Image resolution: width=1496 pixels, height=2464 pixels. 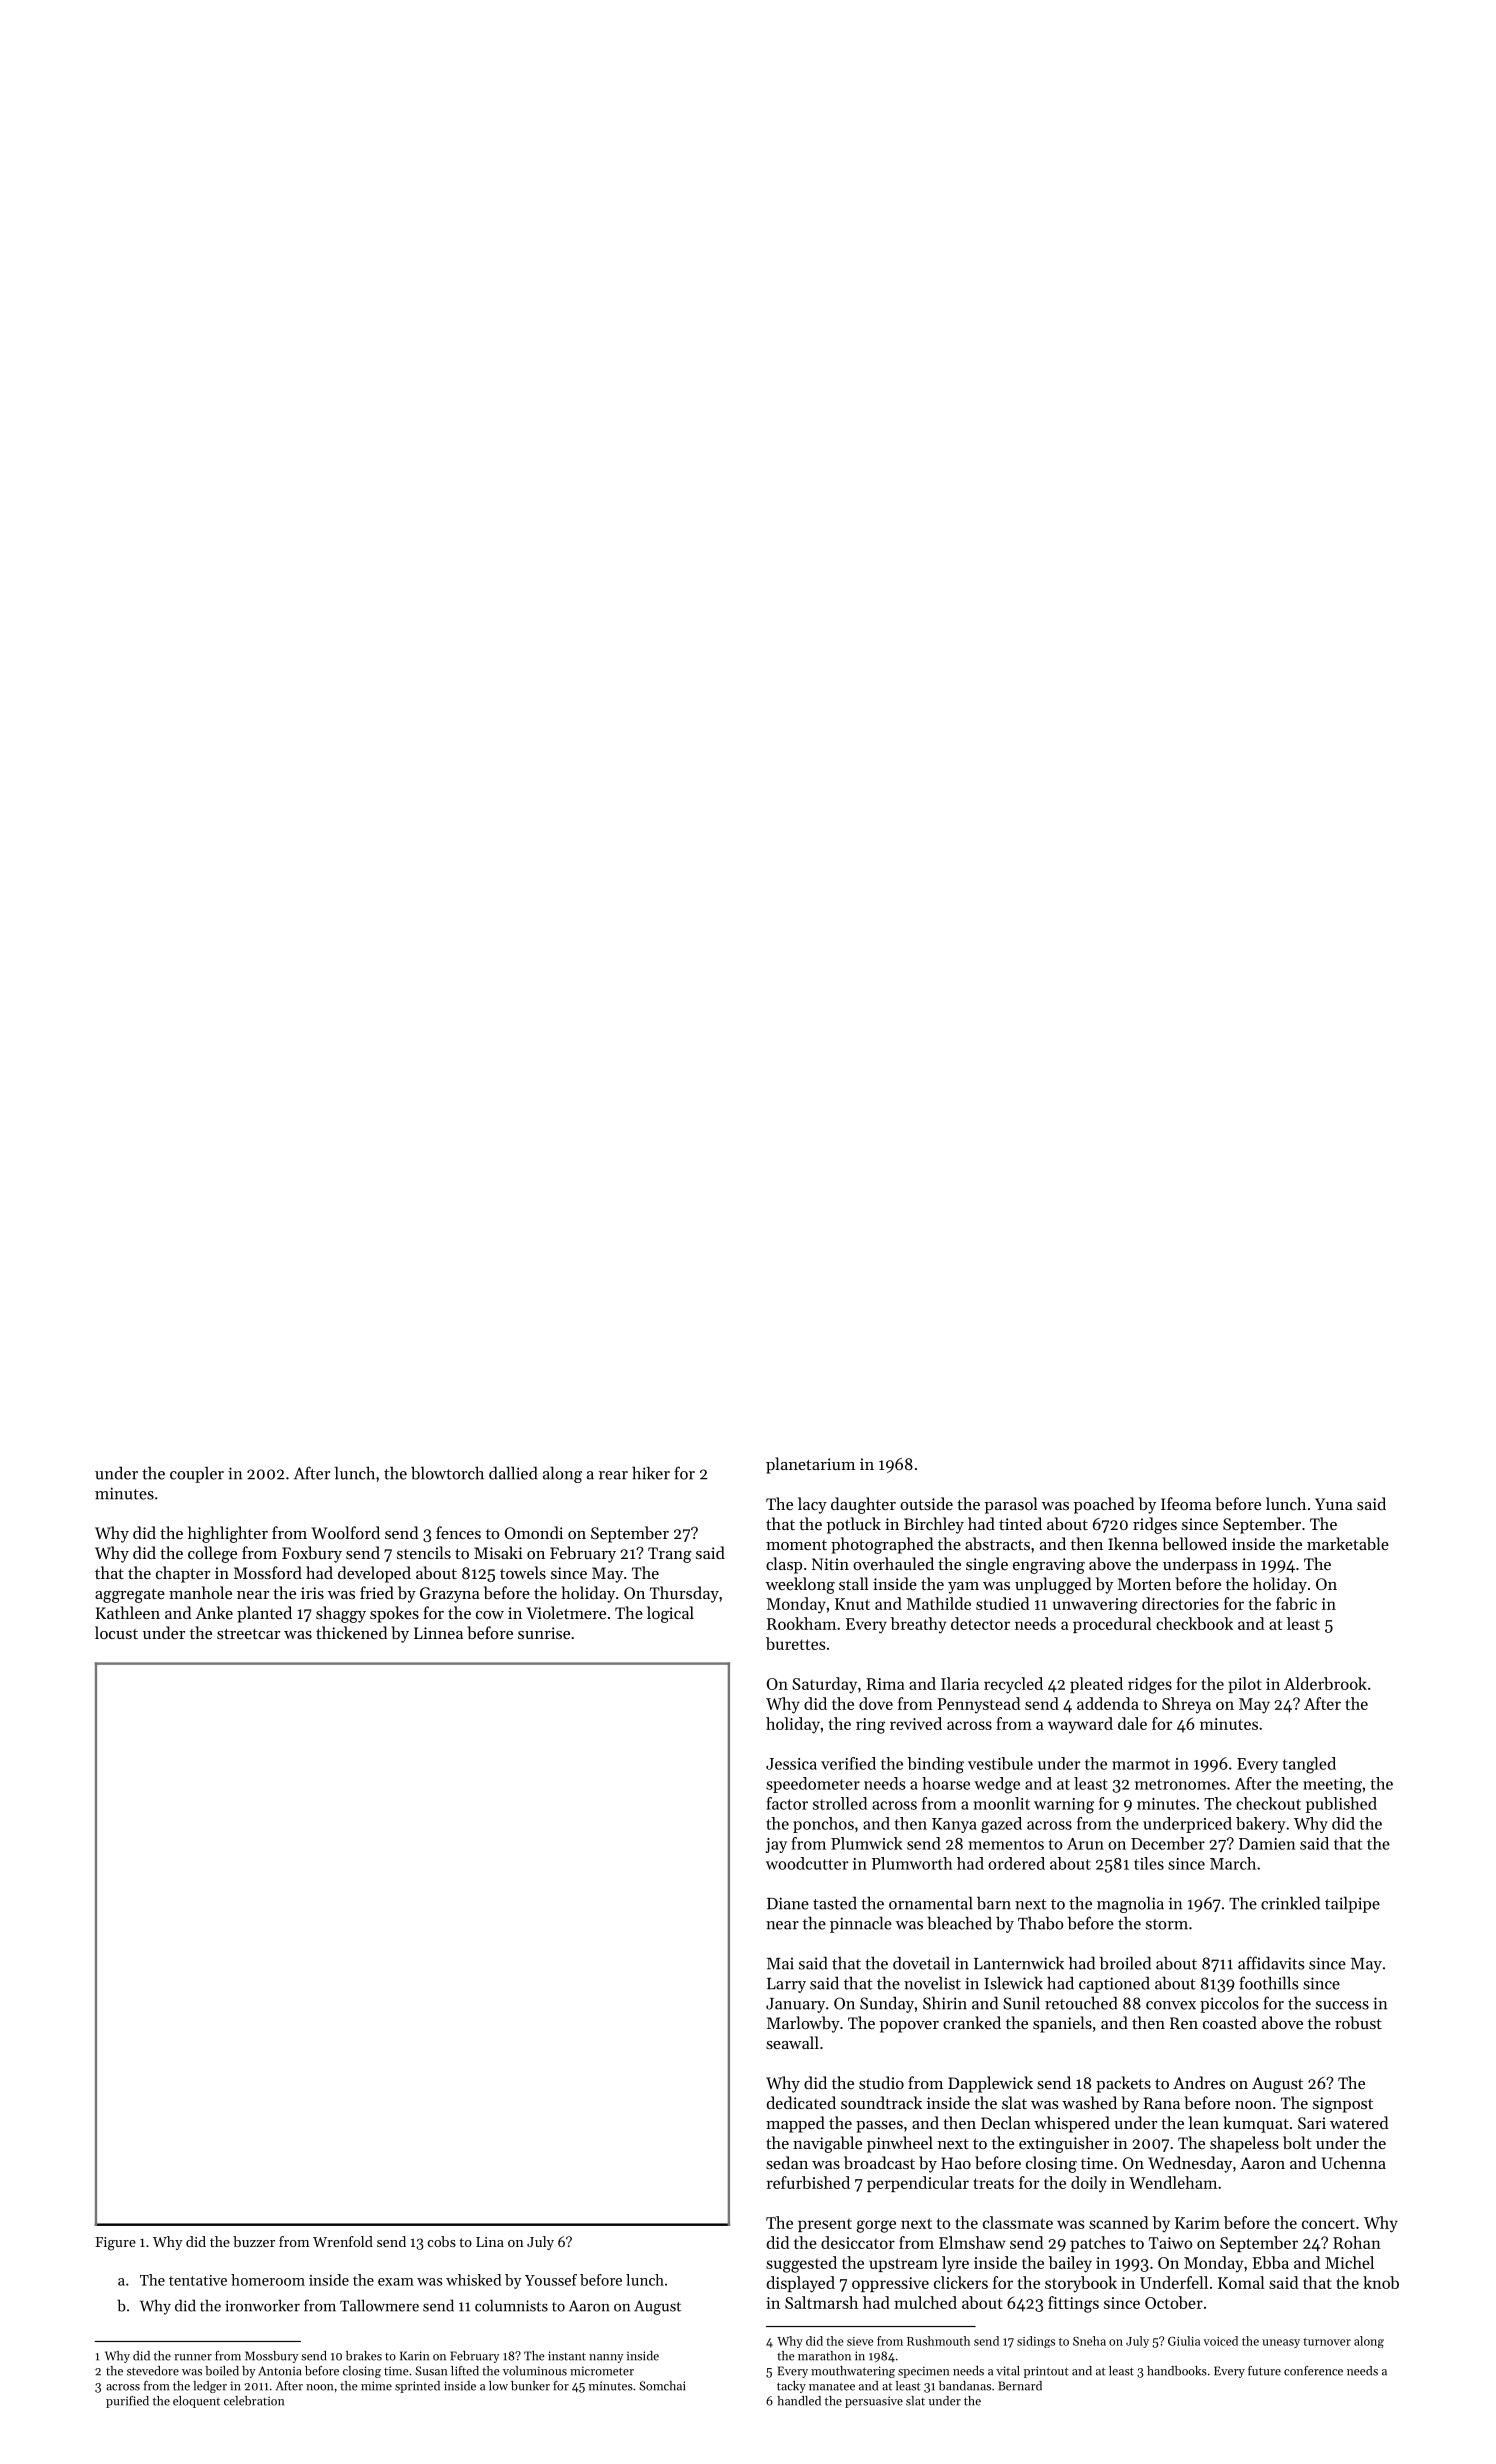 I want to click on mapped, so click(x=795, y=2124).
